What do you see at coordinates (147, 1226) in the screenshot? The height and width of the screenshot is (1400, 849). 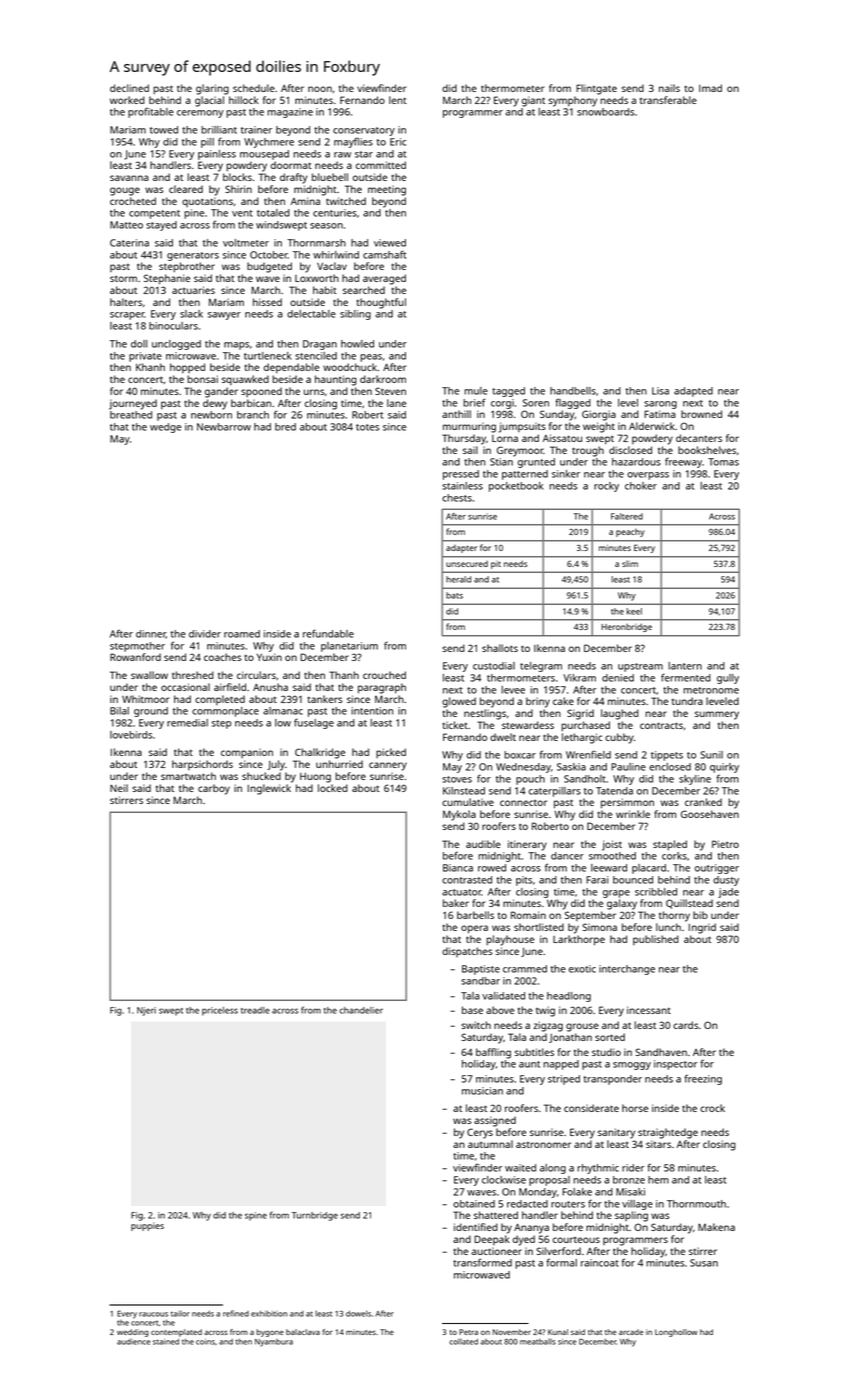 I see `puppies` at bounding box center [147, 1226].
